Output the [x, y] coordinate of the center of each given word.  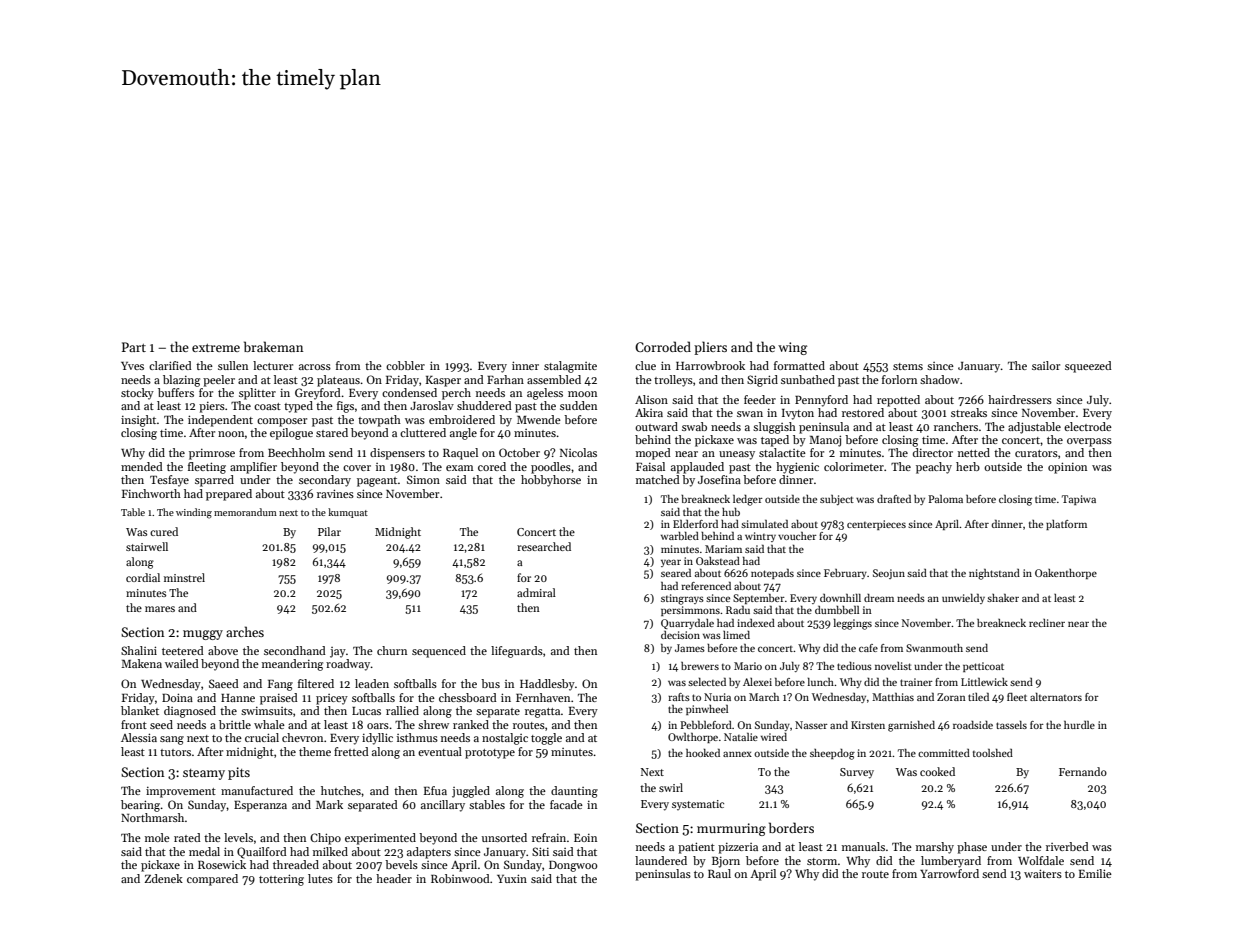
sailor [1046, 365]
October [519, 452]
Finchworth [151, 493]
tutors [175, 752]
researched [544, 546]
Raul [719, 873]
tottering [281, 880]
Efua [435, 790]
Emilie [1095, 873]
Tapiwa [1079, 500]
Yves [132, 366]
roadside [973, 725]
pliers [710, 348]
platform [1066, 525]
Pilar [329, 531]
